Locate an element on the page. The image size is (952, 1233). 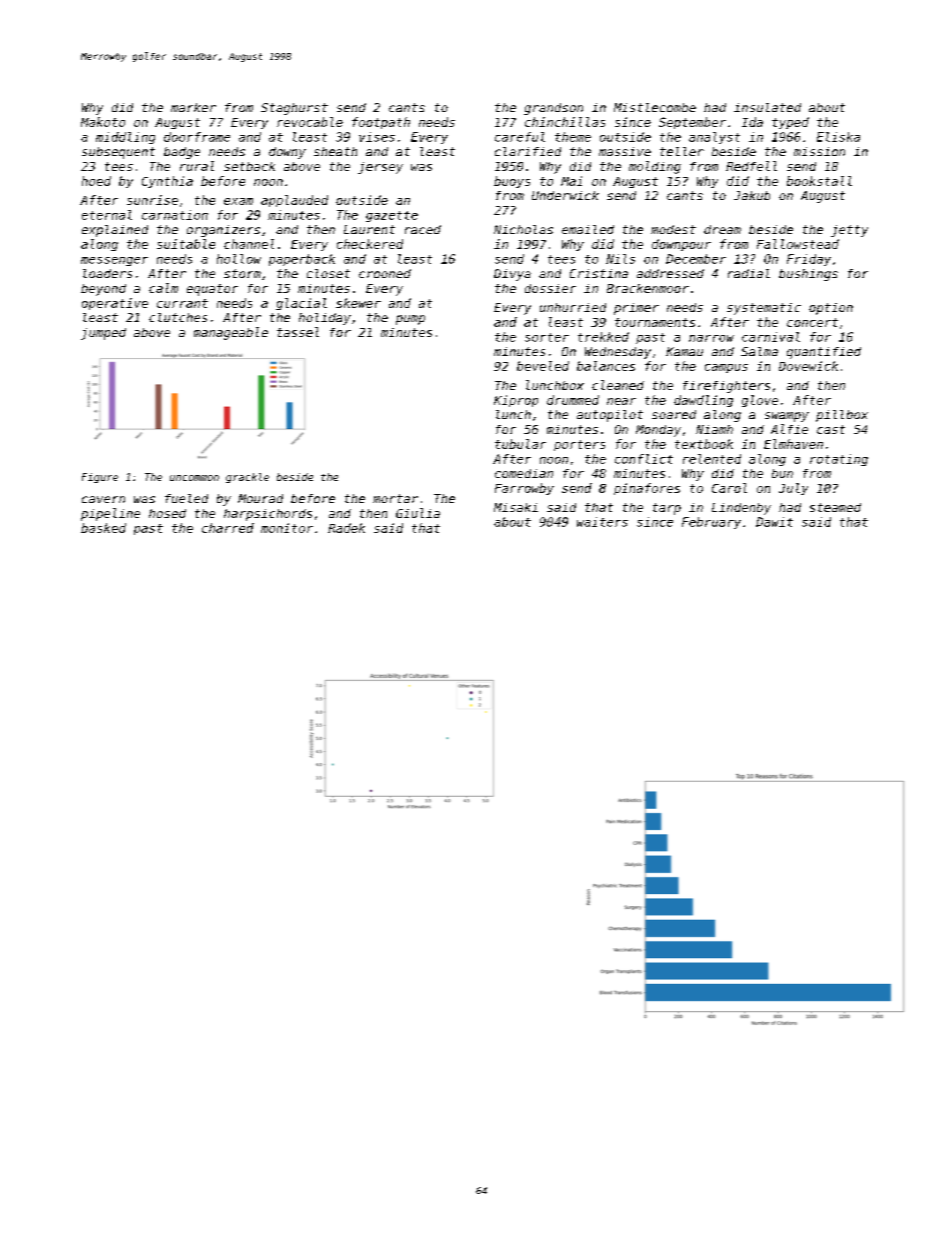
insulated is located at coordinates (767, 107).
